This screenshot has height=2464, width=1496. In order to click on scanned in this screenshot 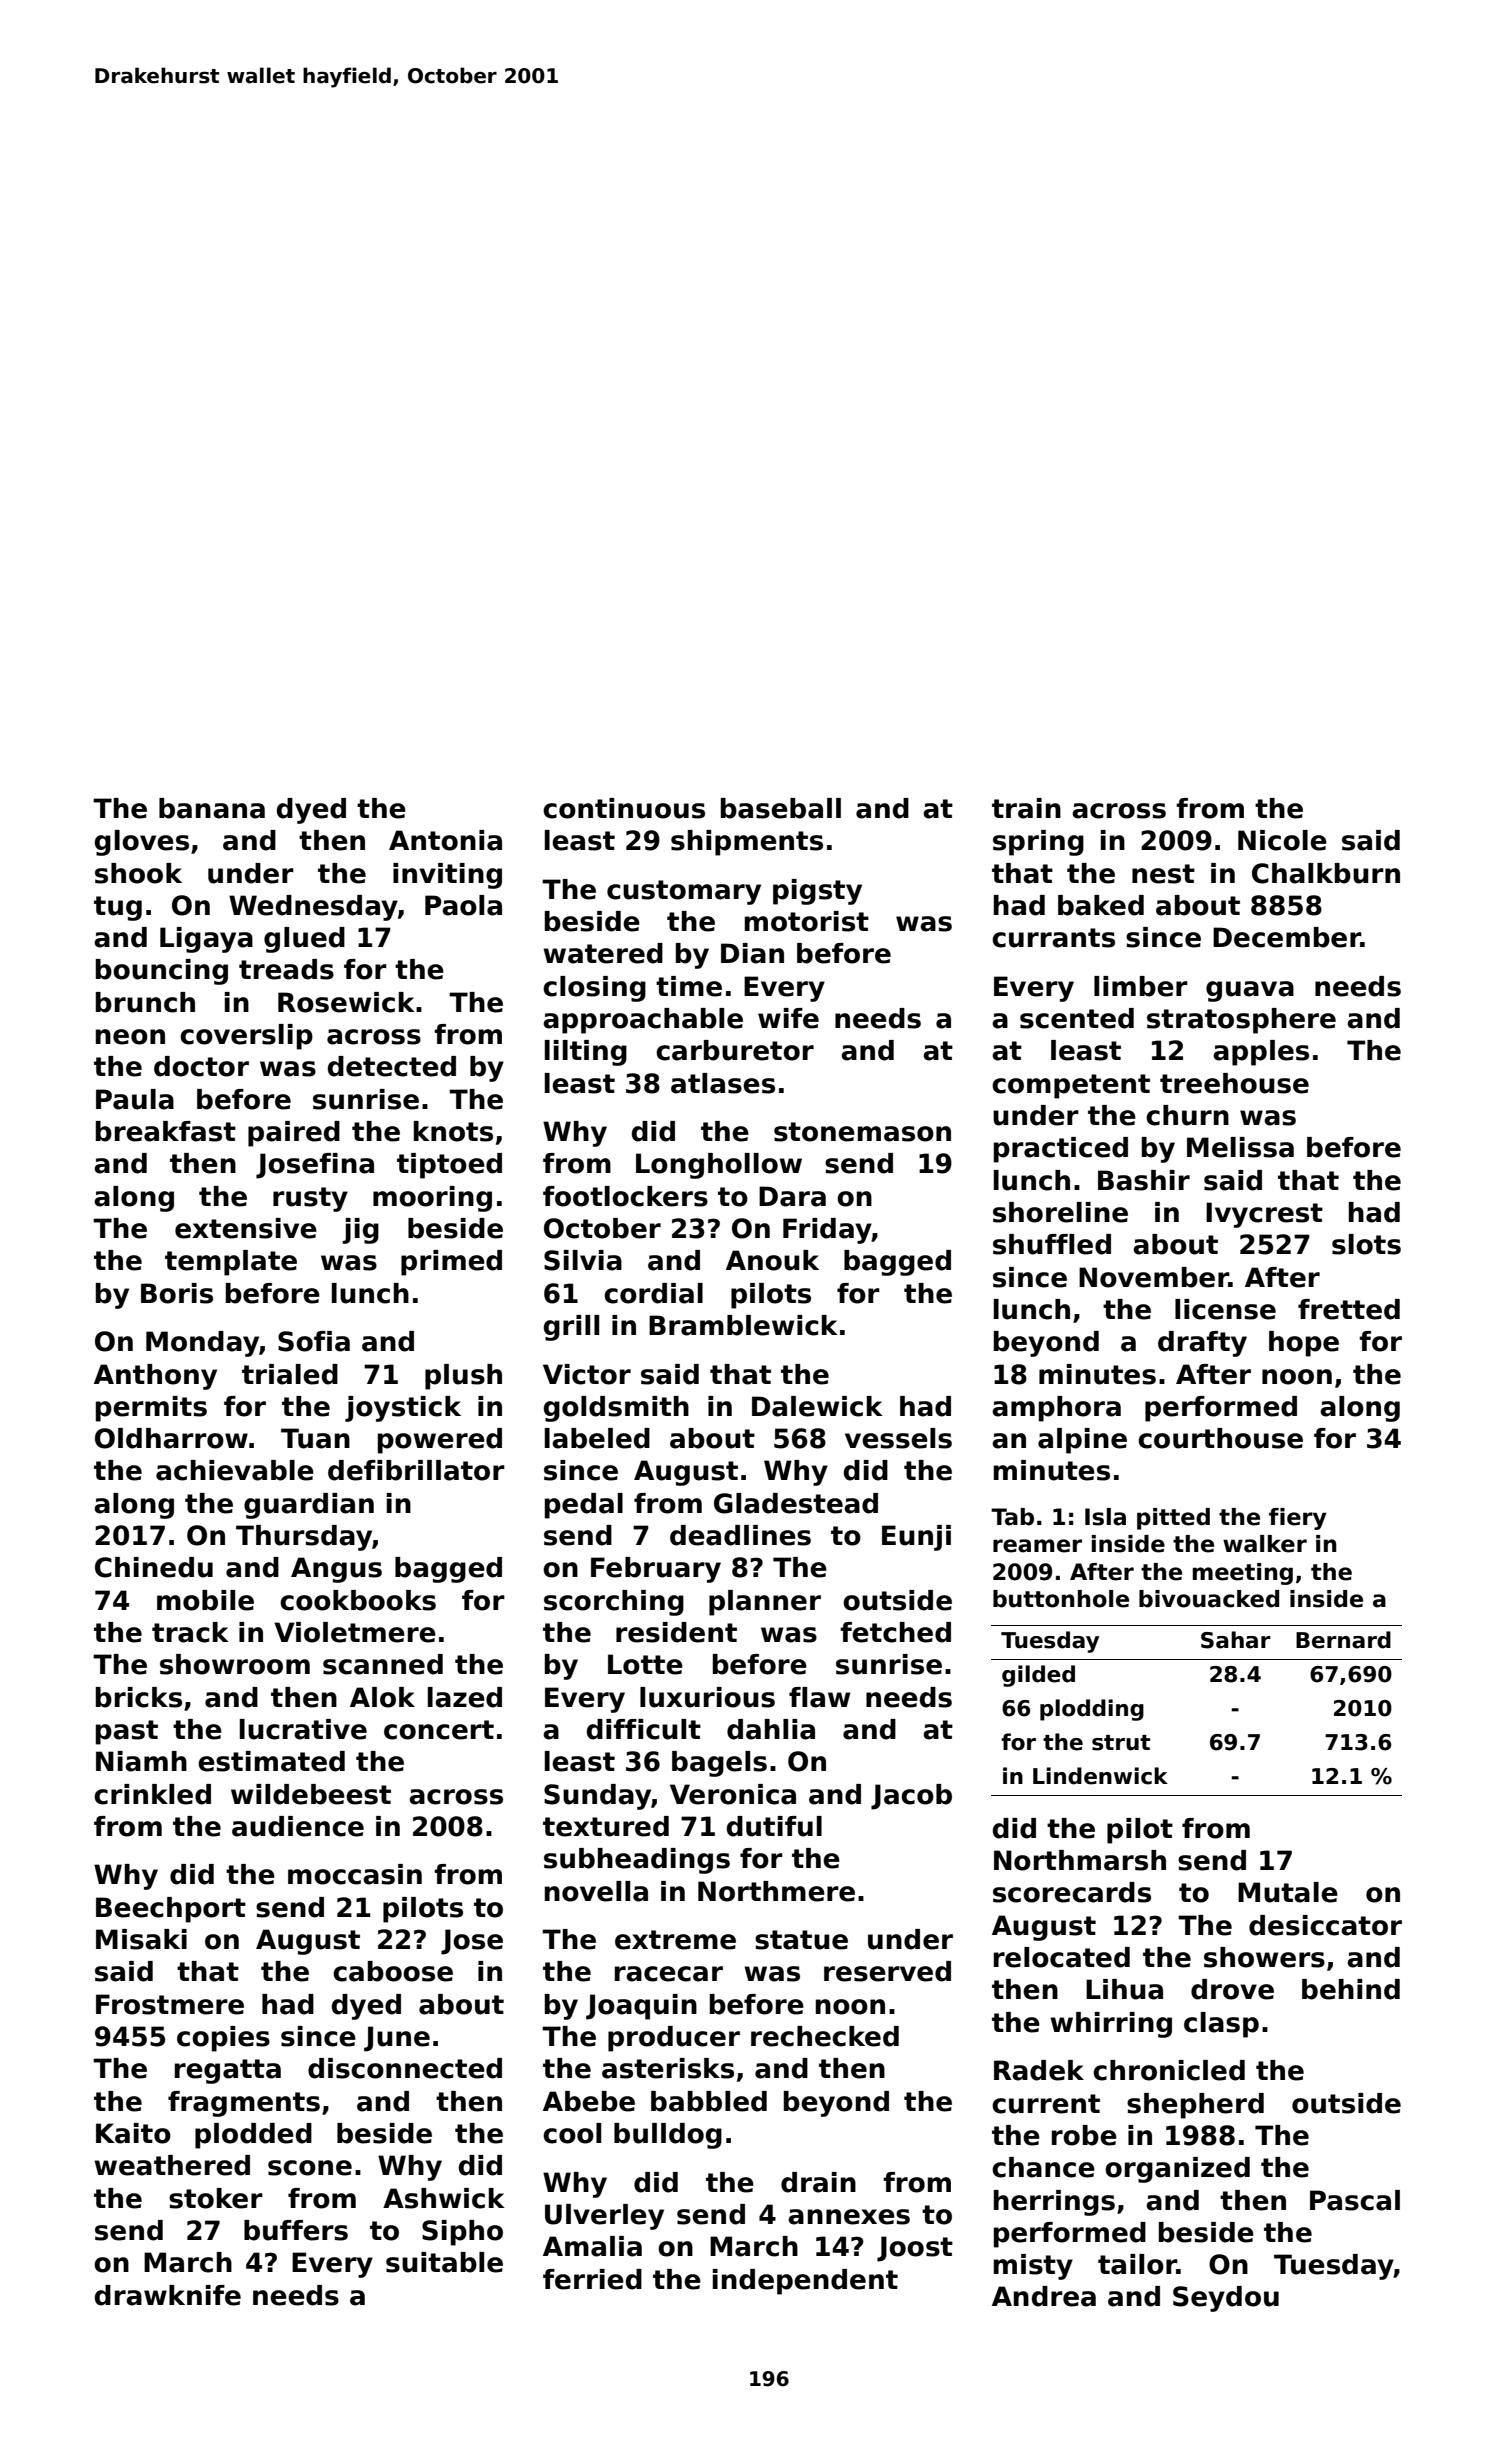, I will do `click(383, 1664)`.
